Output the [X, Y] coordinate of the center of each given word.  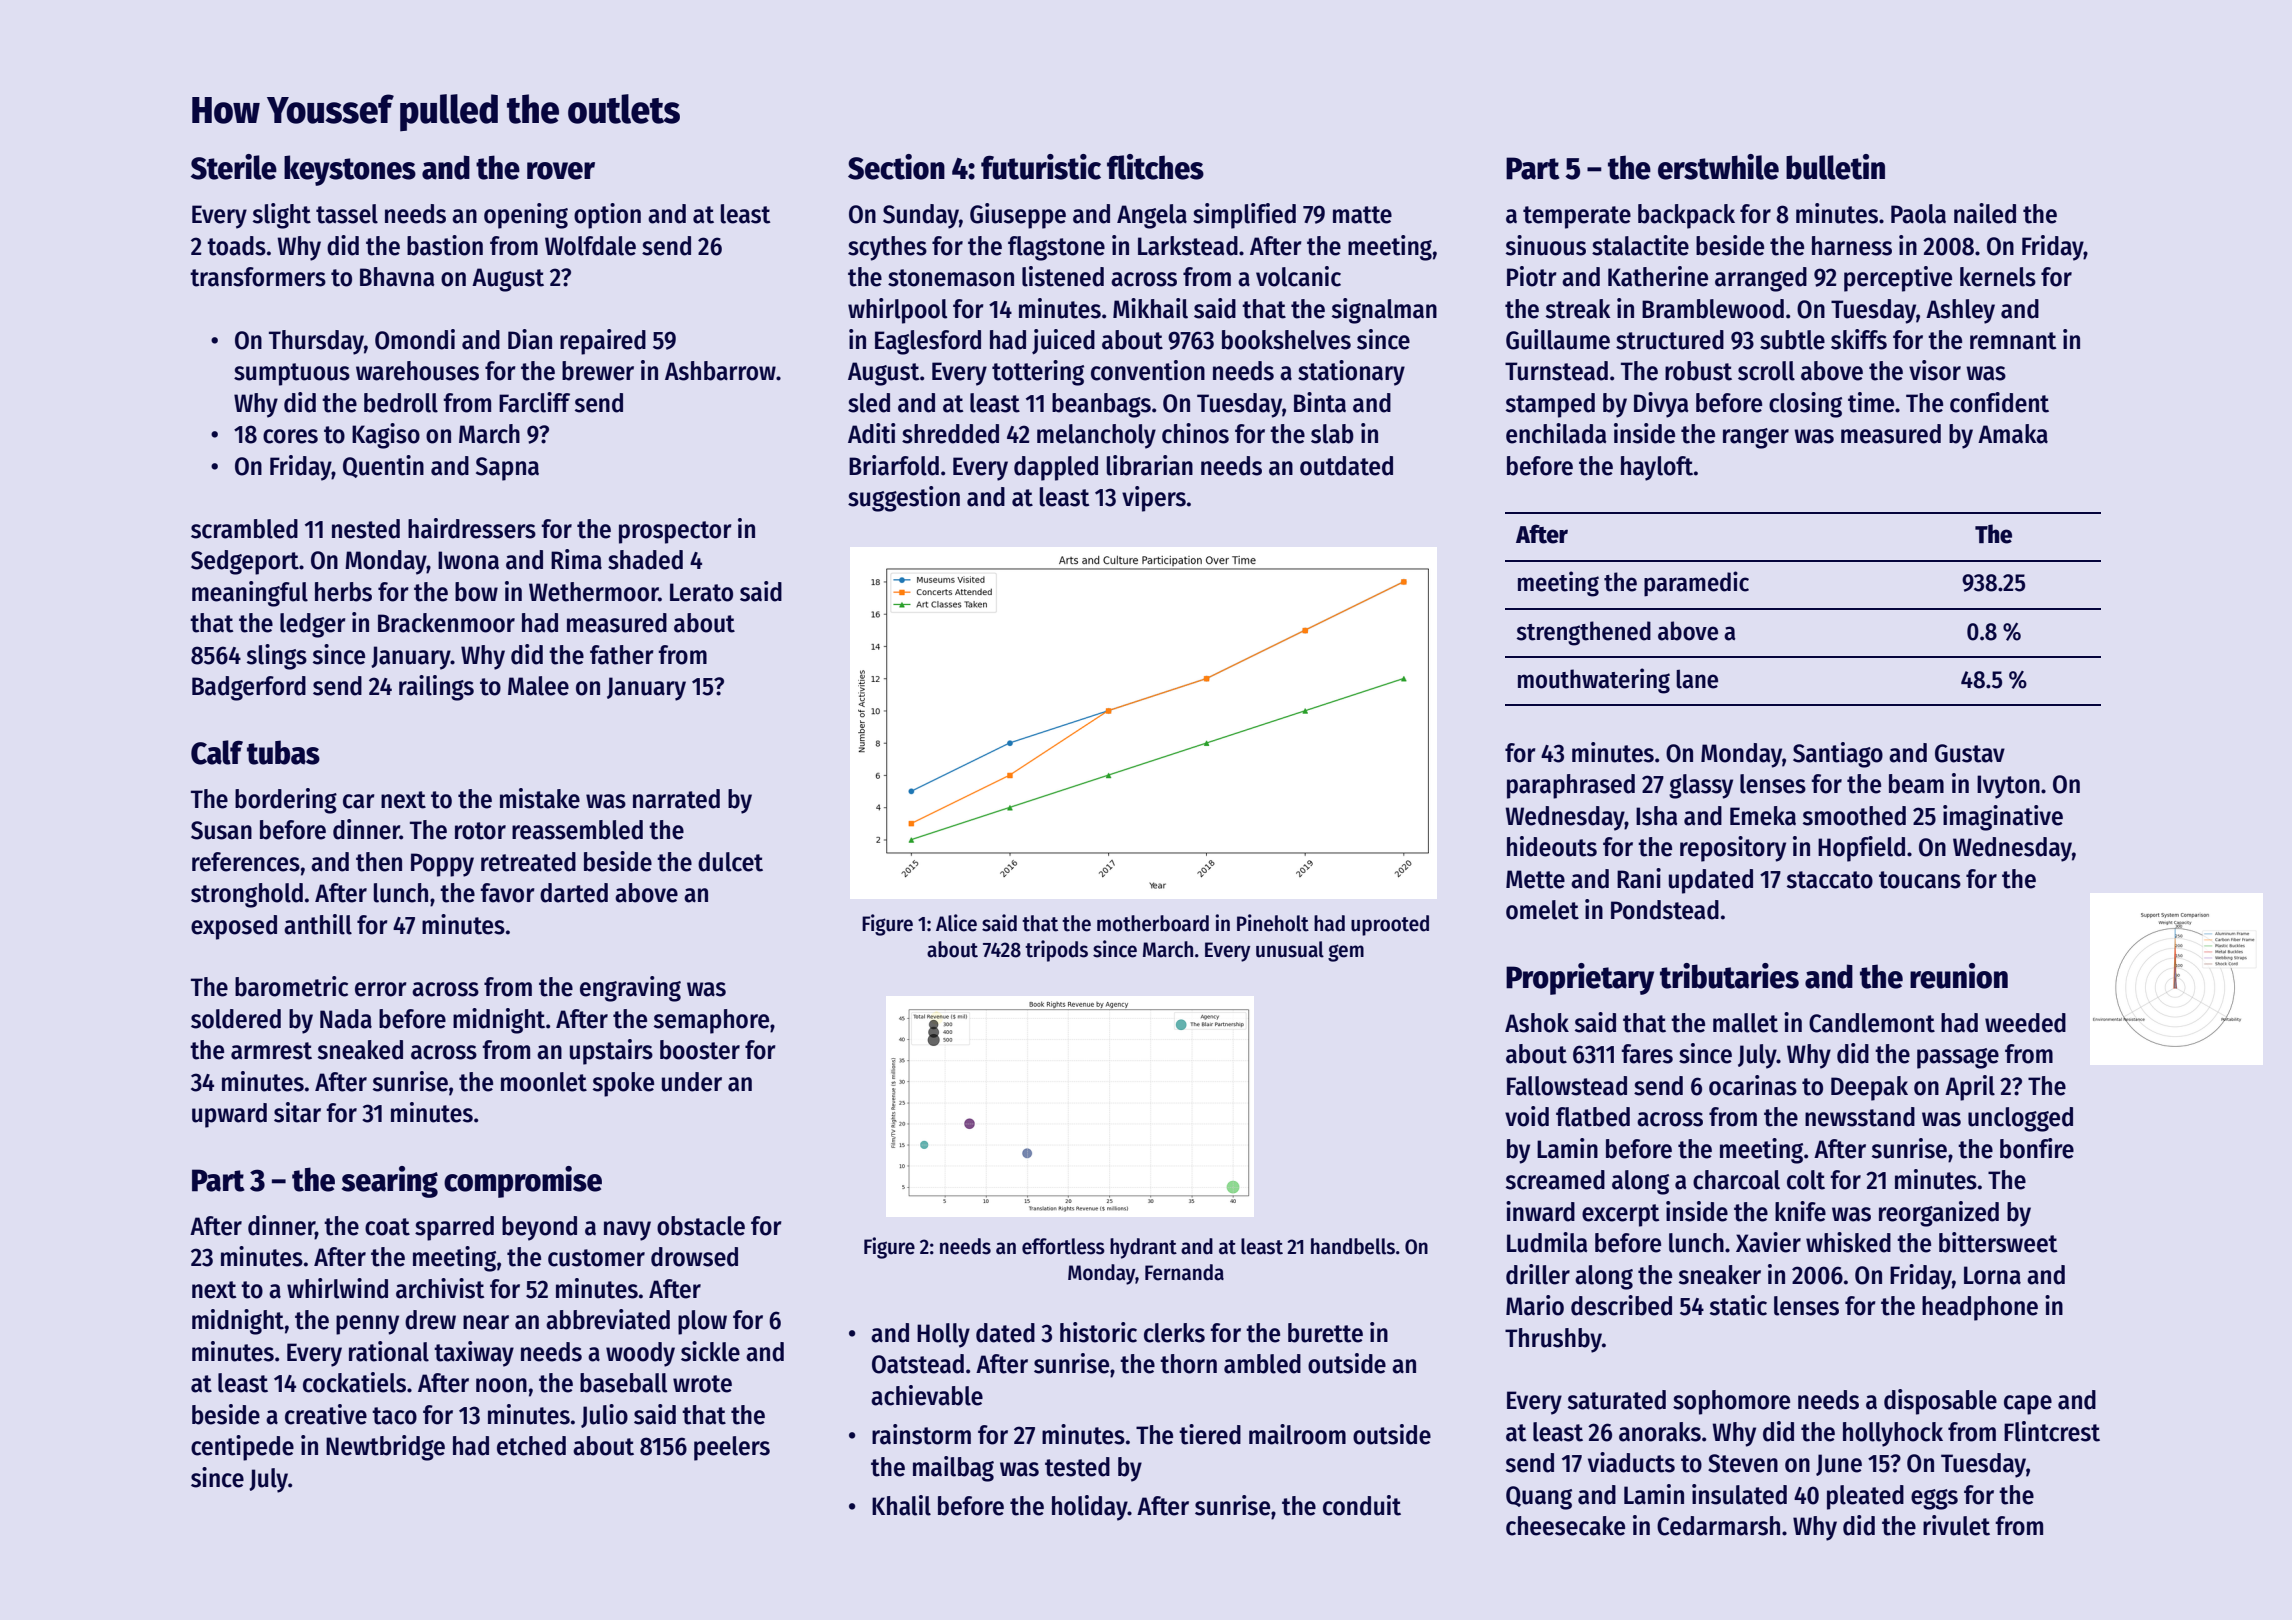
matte [1362, 215]
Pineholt [1273, 923]
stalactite [1640, 245]
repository [1733, 849]
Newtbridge [385, 1448]
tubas [283, 752]
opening [526, 216]
